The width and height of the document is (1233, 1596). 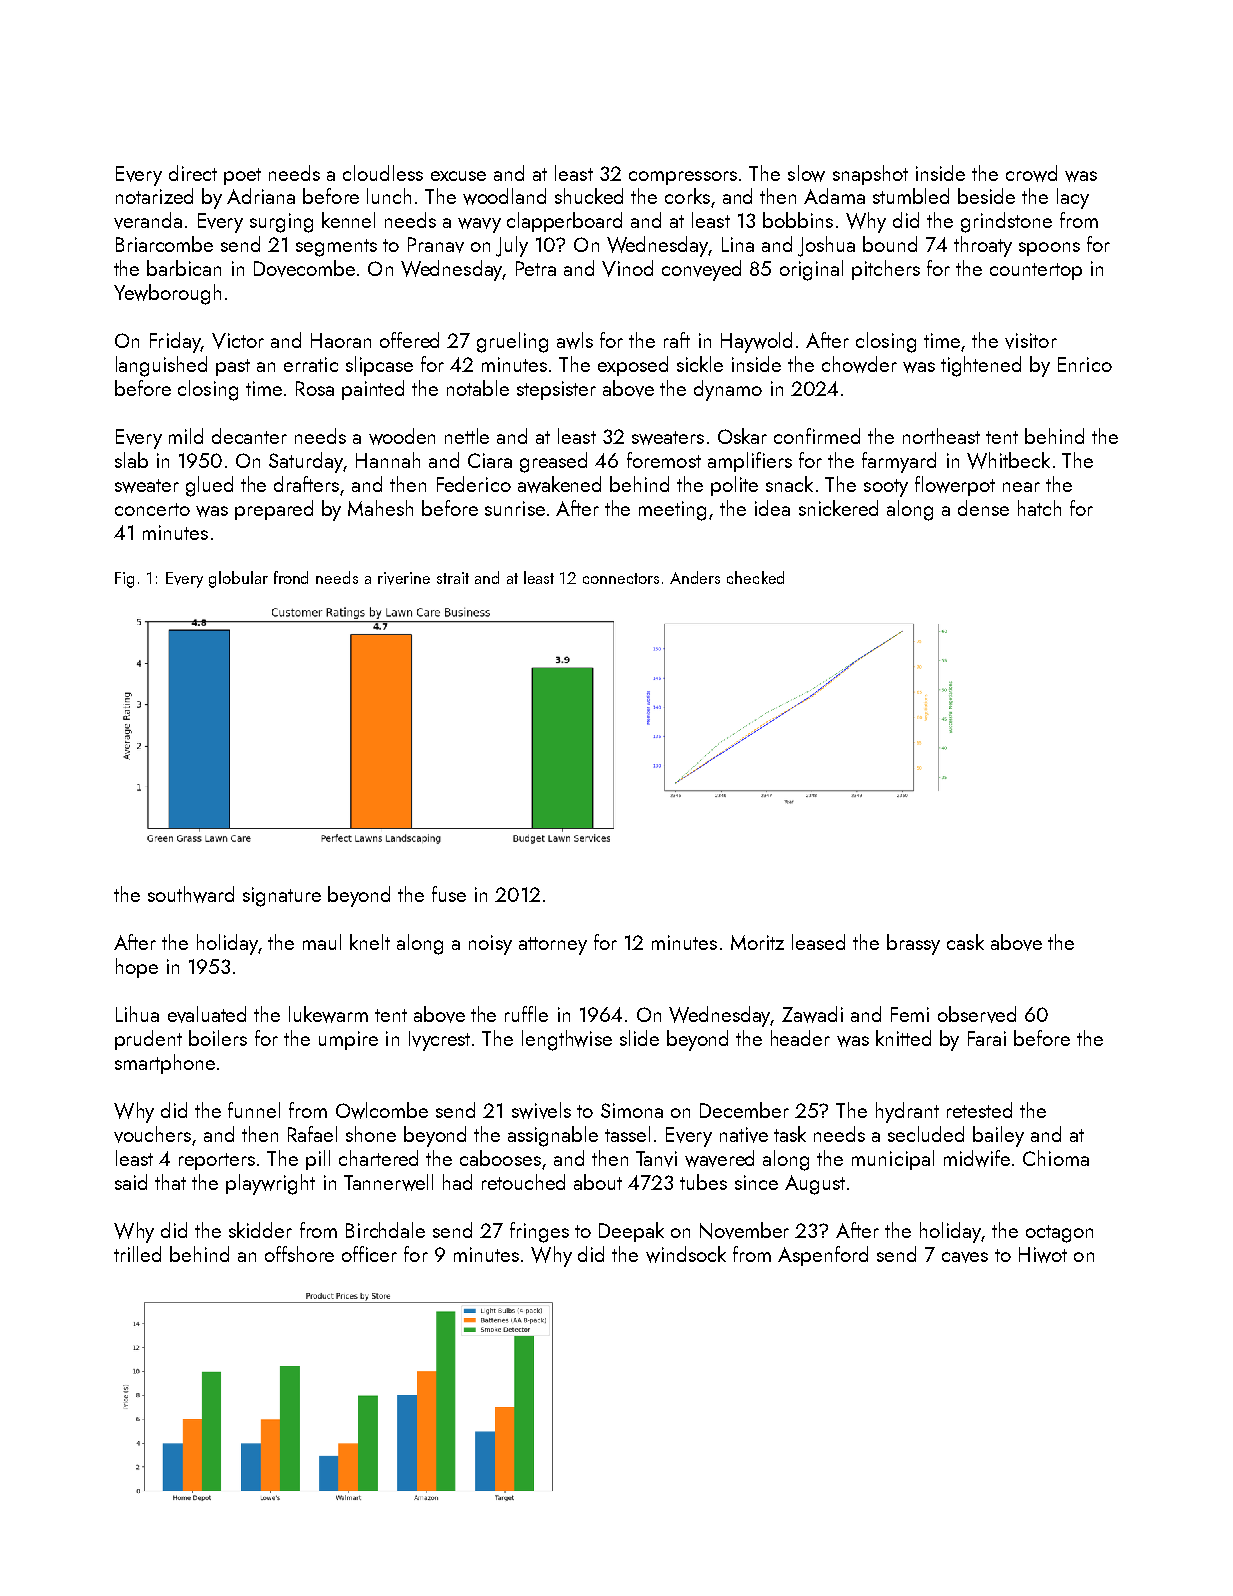 I want to click on umpire, so click(x=348, y=1040).
